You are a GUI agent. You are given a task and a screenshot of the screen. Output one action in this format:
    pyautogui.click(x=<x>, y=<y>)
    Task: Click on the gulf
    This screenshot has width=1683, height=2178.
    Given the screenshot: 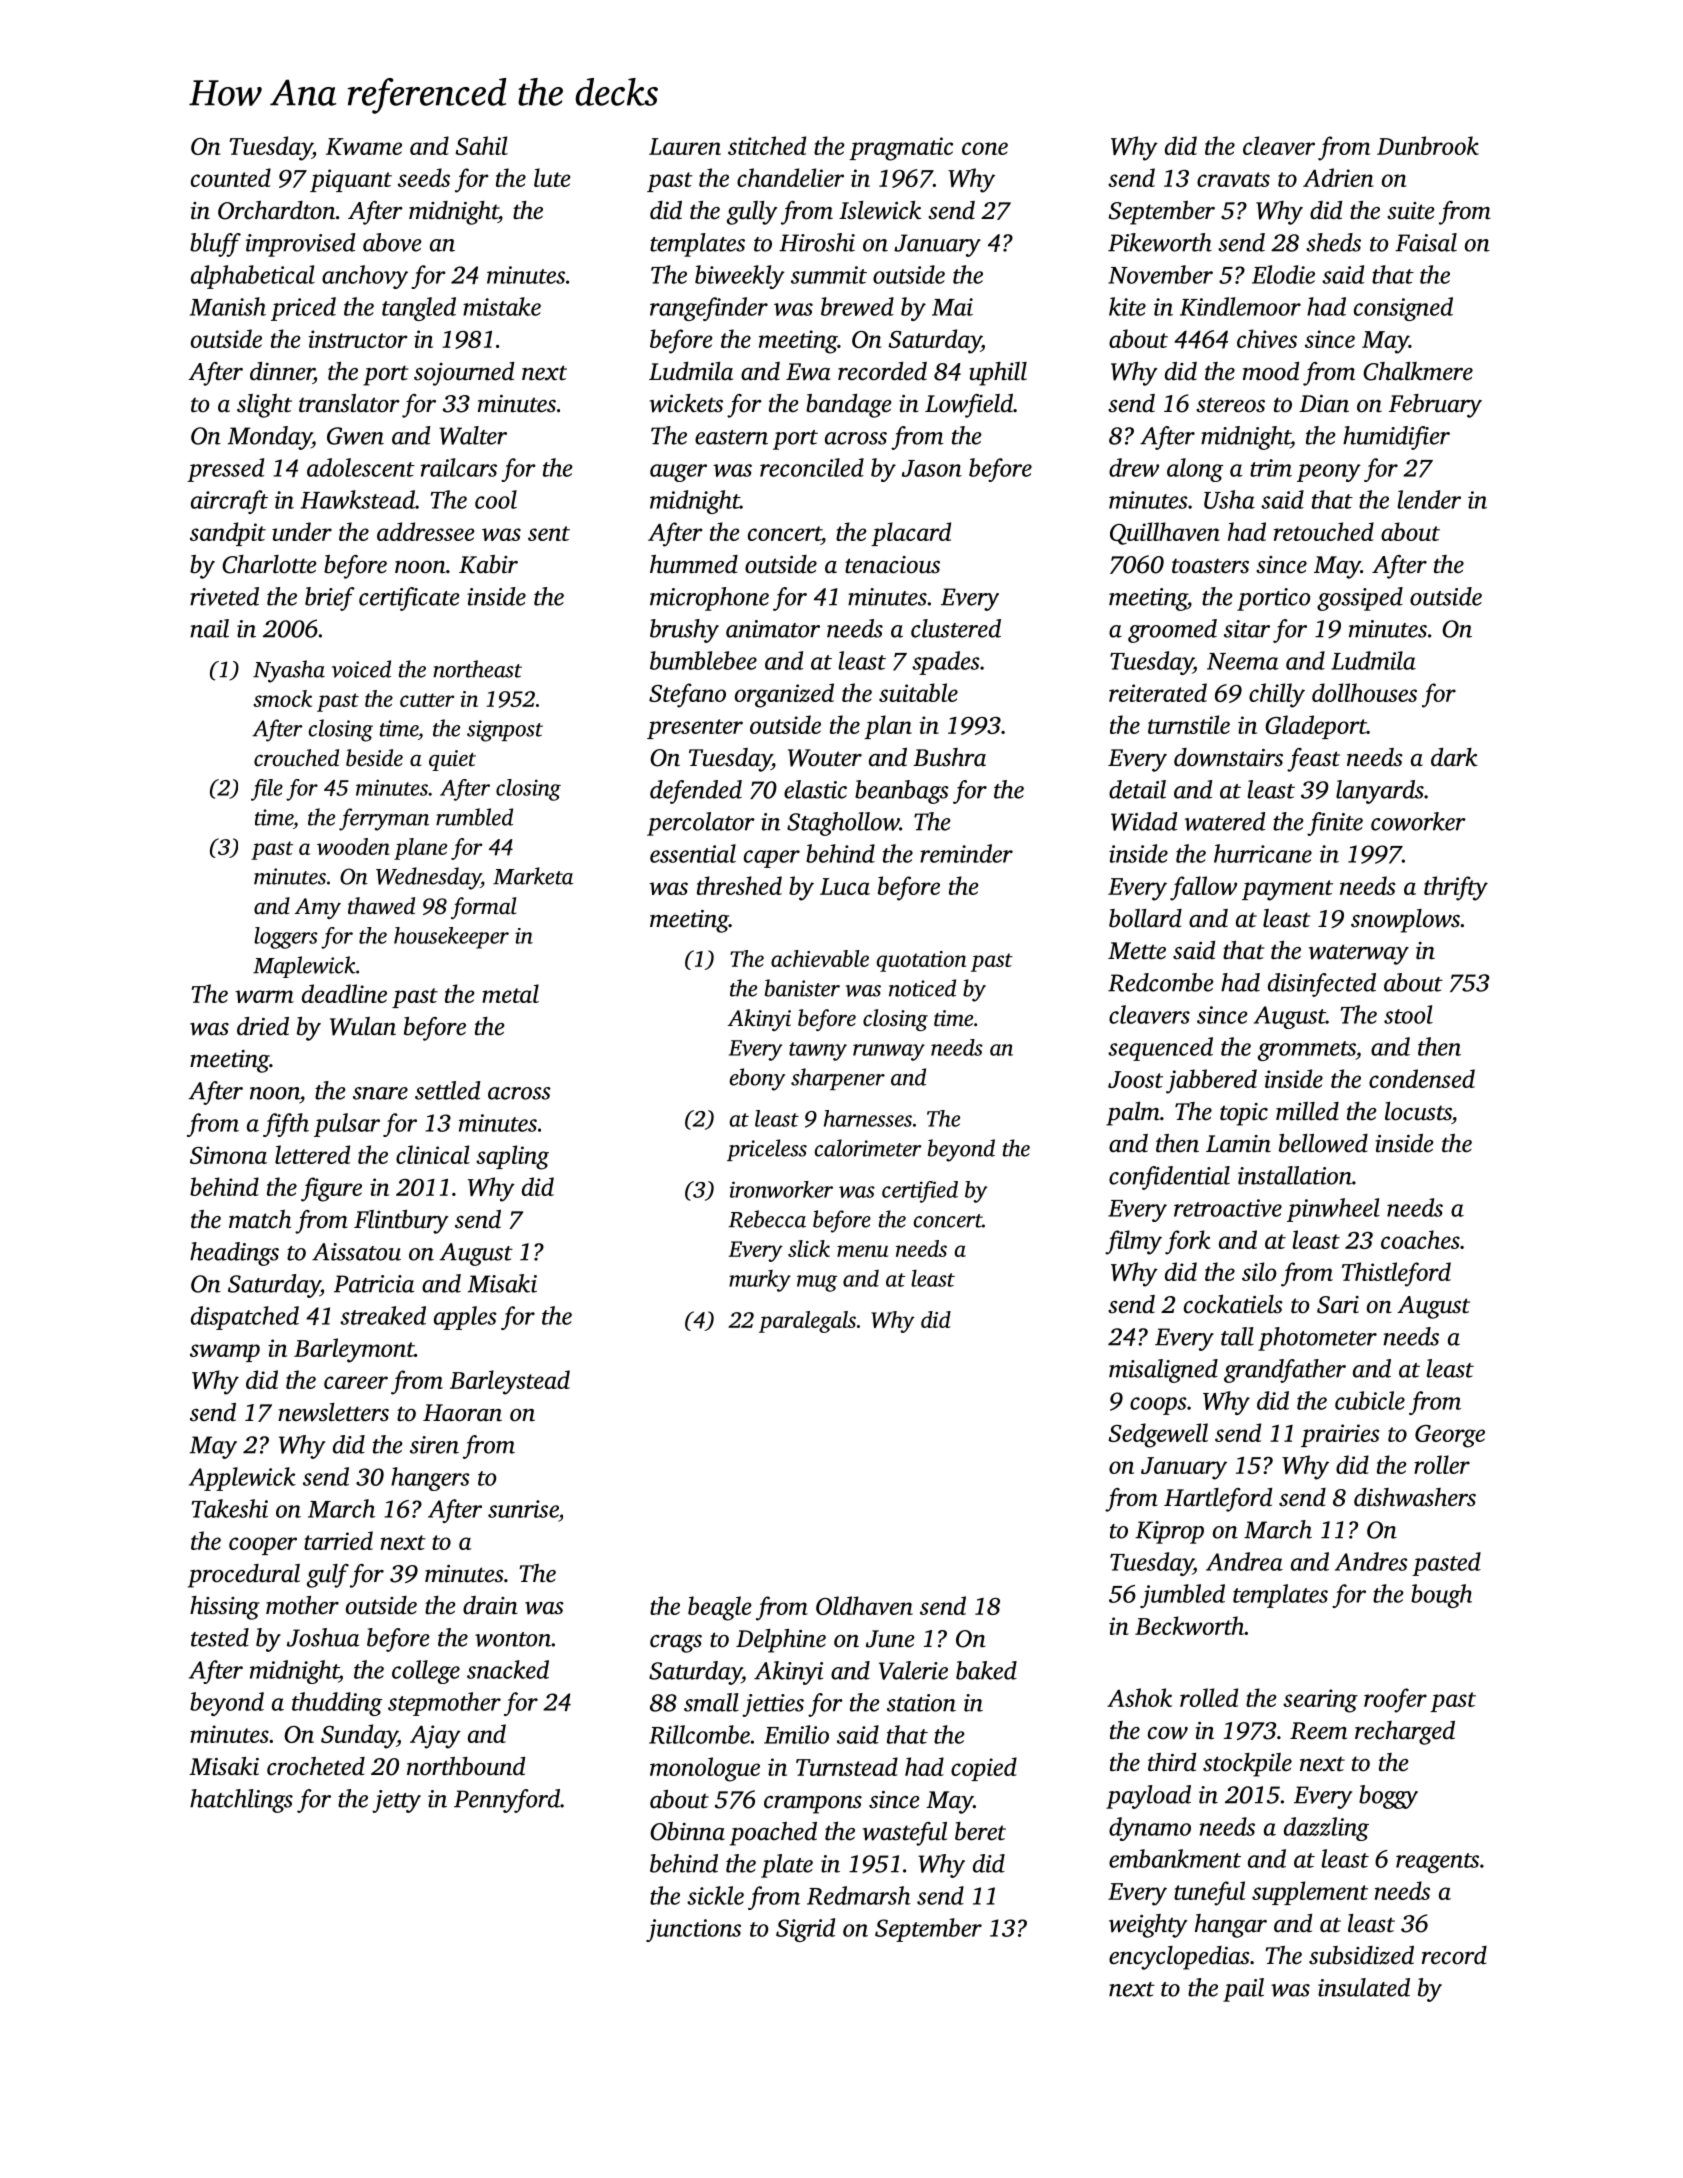 What is the action you would take?
    pyautogui.click(x=328, y=1576)
